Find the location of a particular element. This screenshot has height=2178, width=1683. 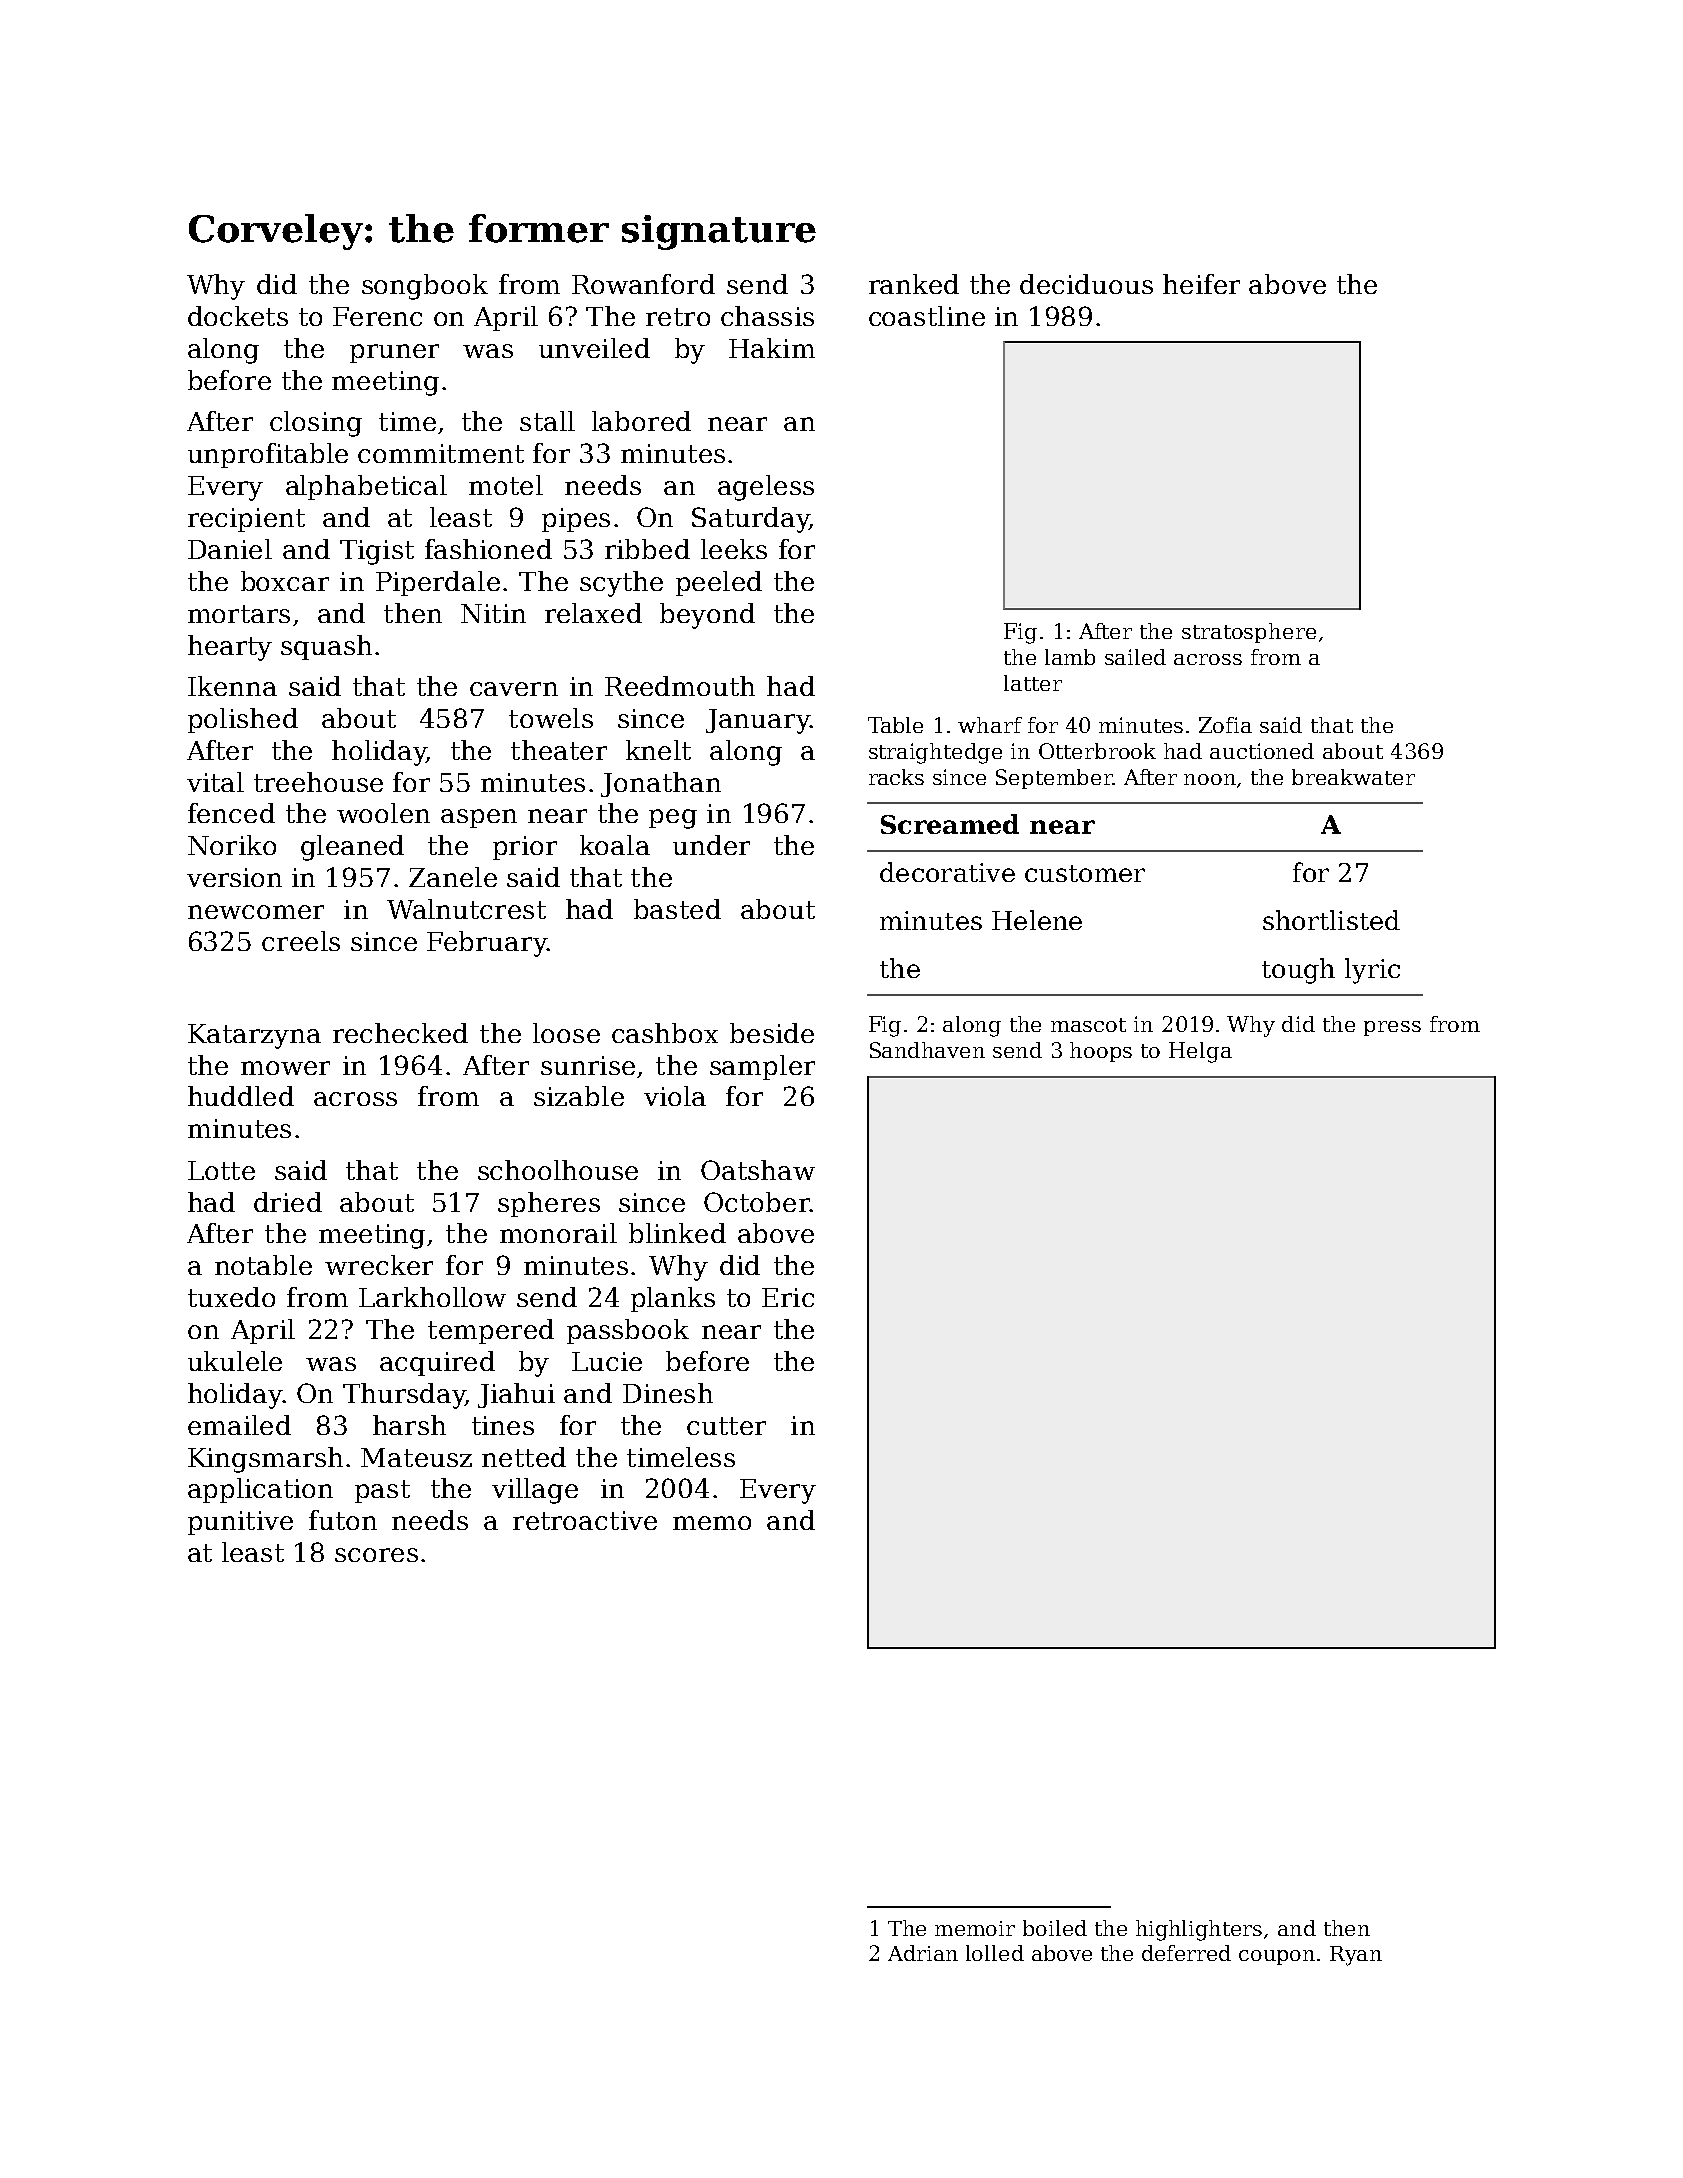

cutter is located at coordinates (726, 1426).
